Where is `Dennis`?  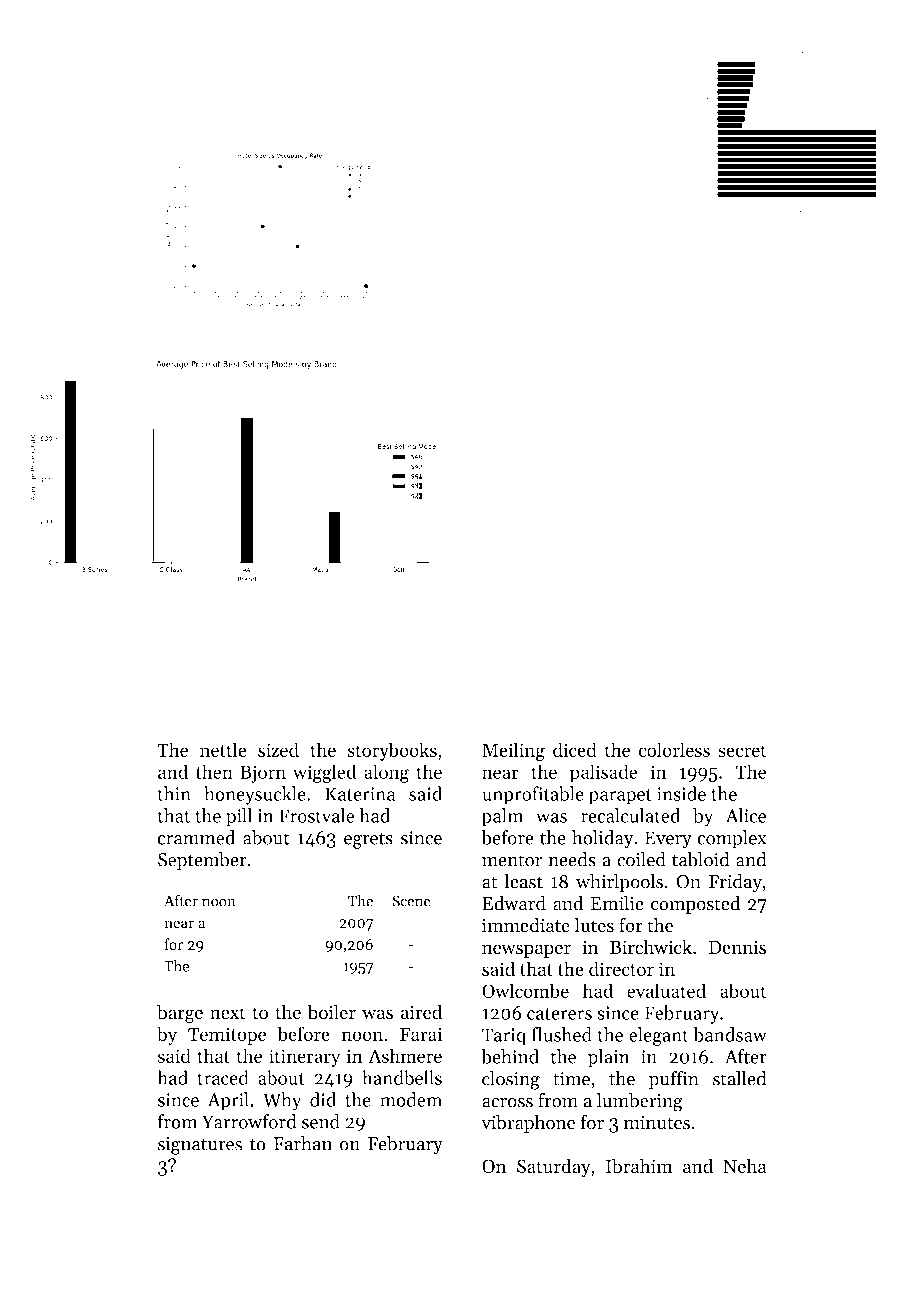 Dennis is located at coordinates (737, 947).
